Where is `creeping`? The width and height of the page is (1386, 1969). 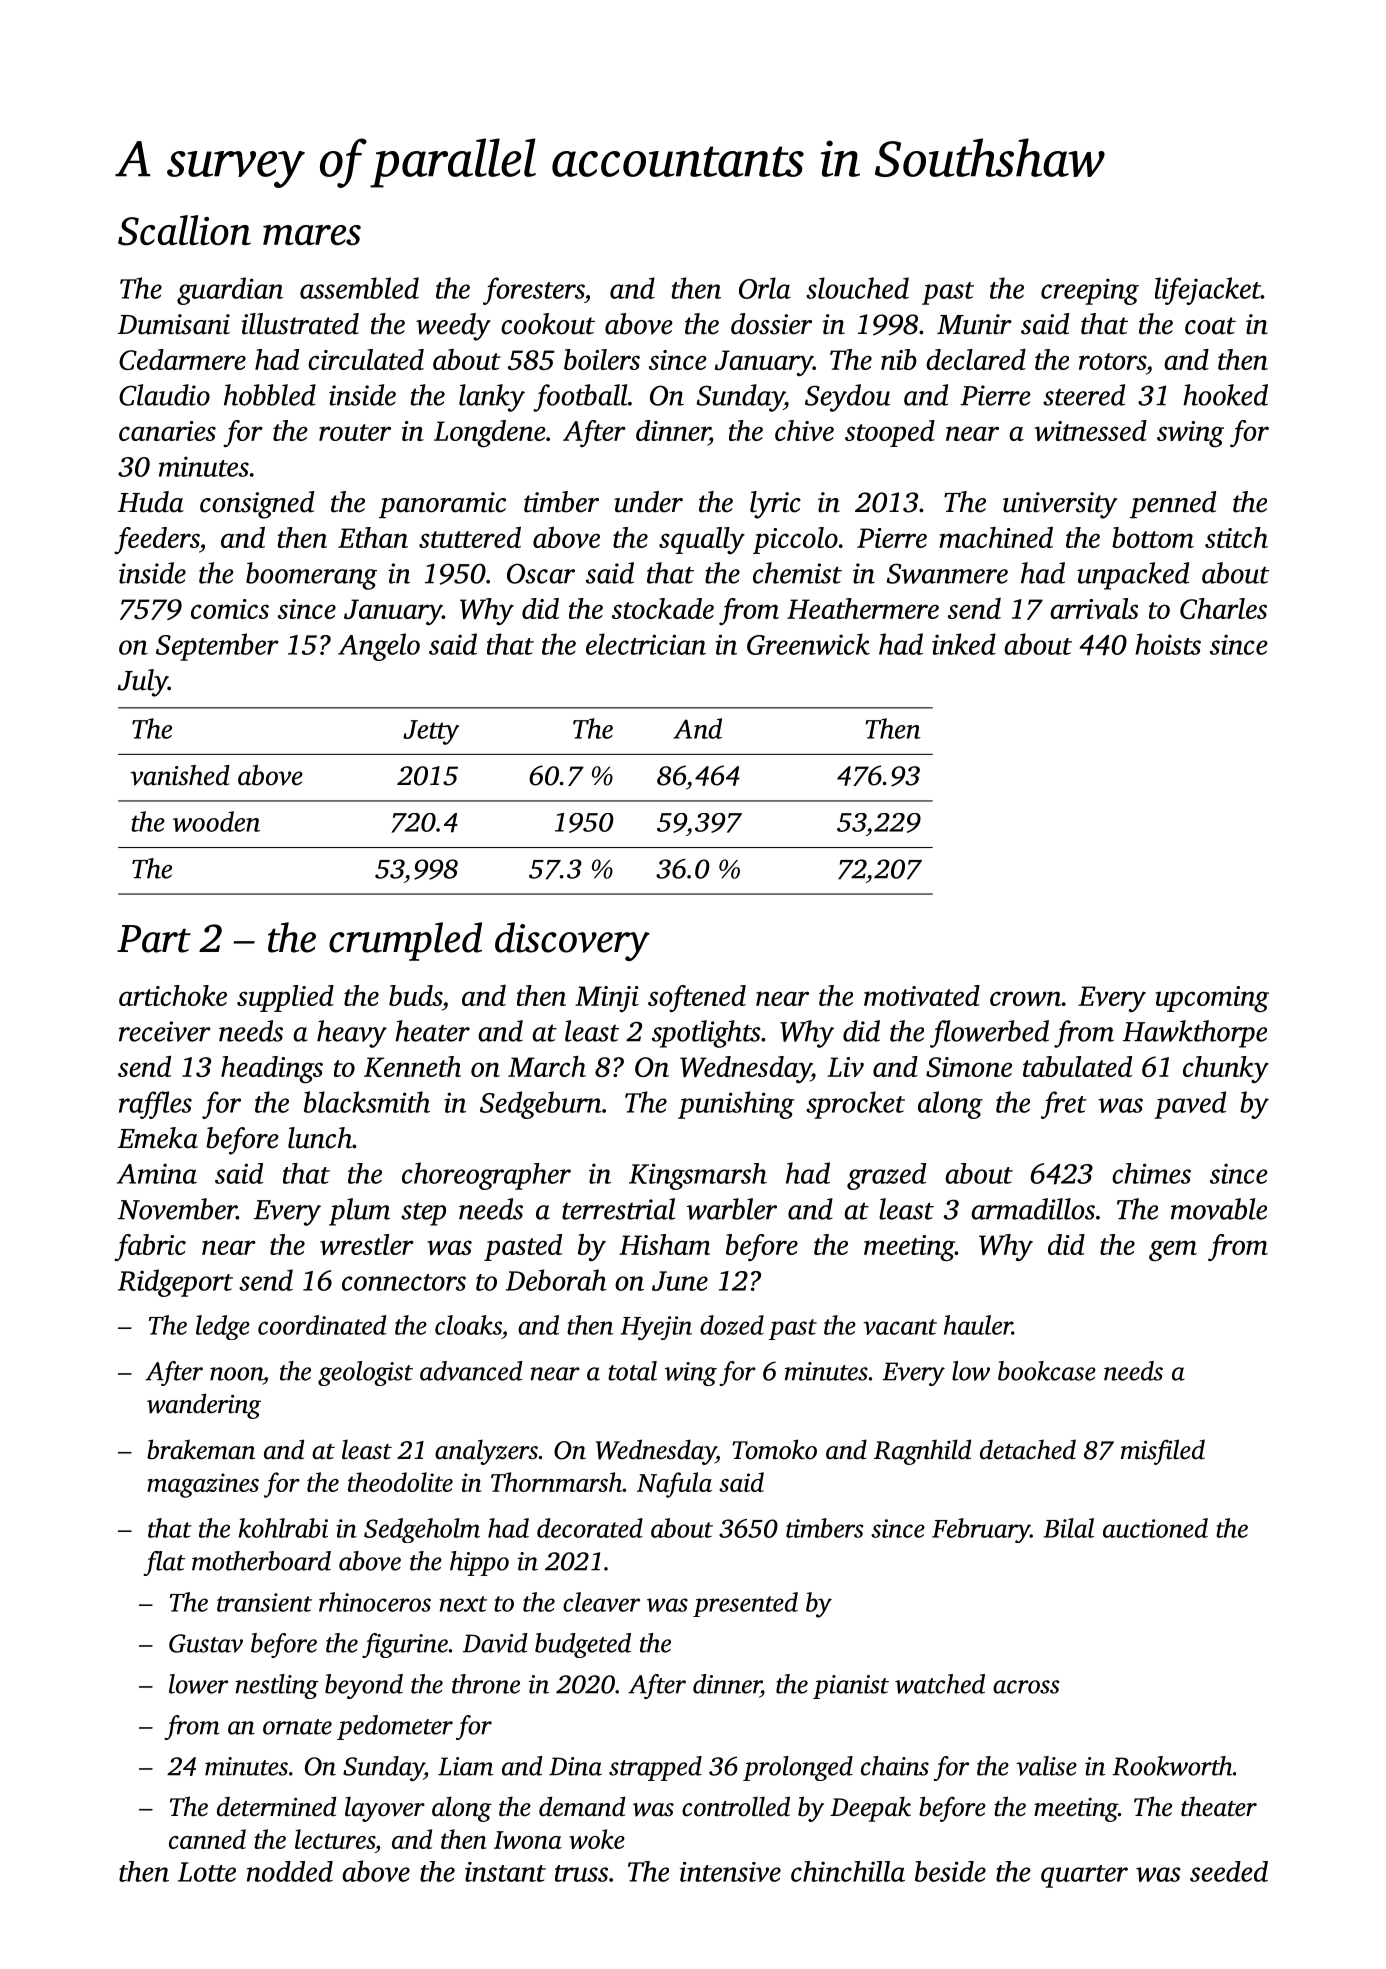
creeping is located at coordinates (1090, 291).
